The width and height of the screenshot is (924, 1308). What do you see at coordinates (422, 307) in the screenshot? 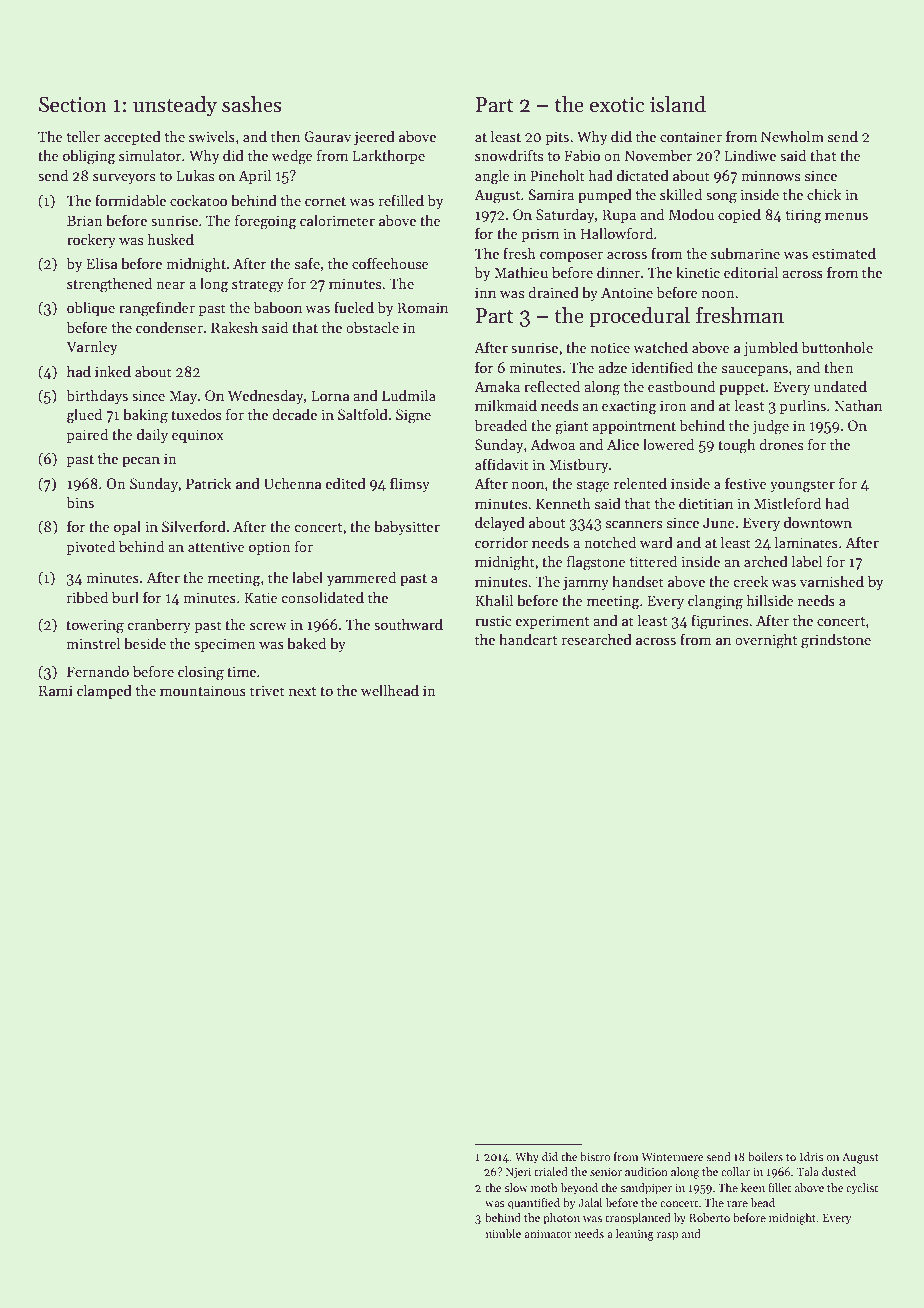
I see `Romain` at bounding box center [422, 307].
